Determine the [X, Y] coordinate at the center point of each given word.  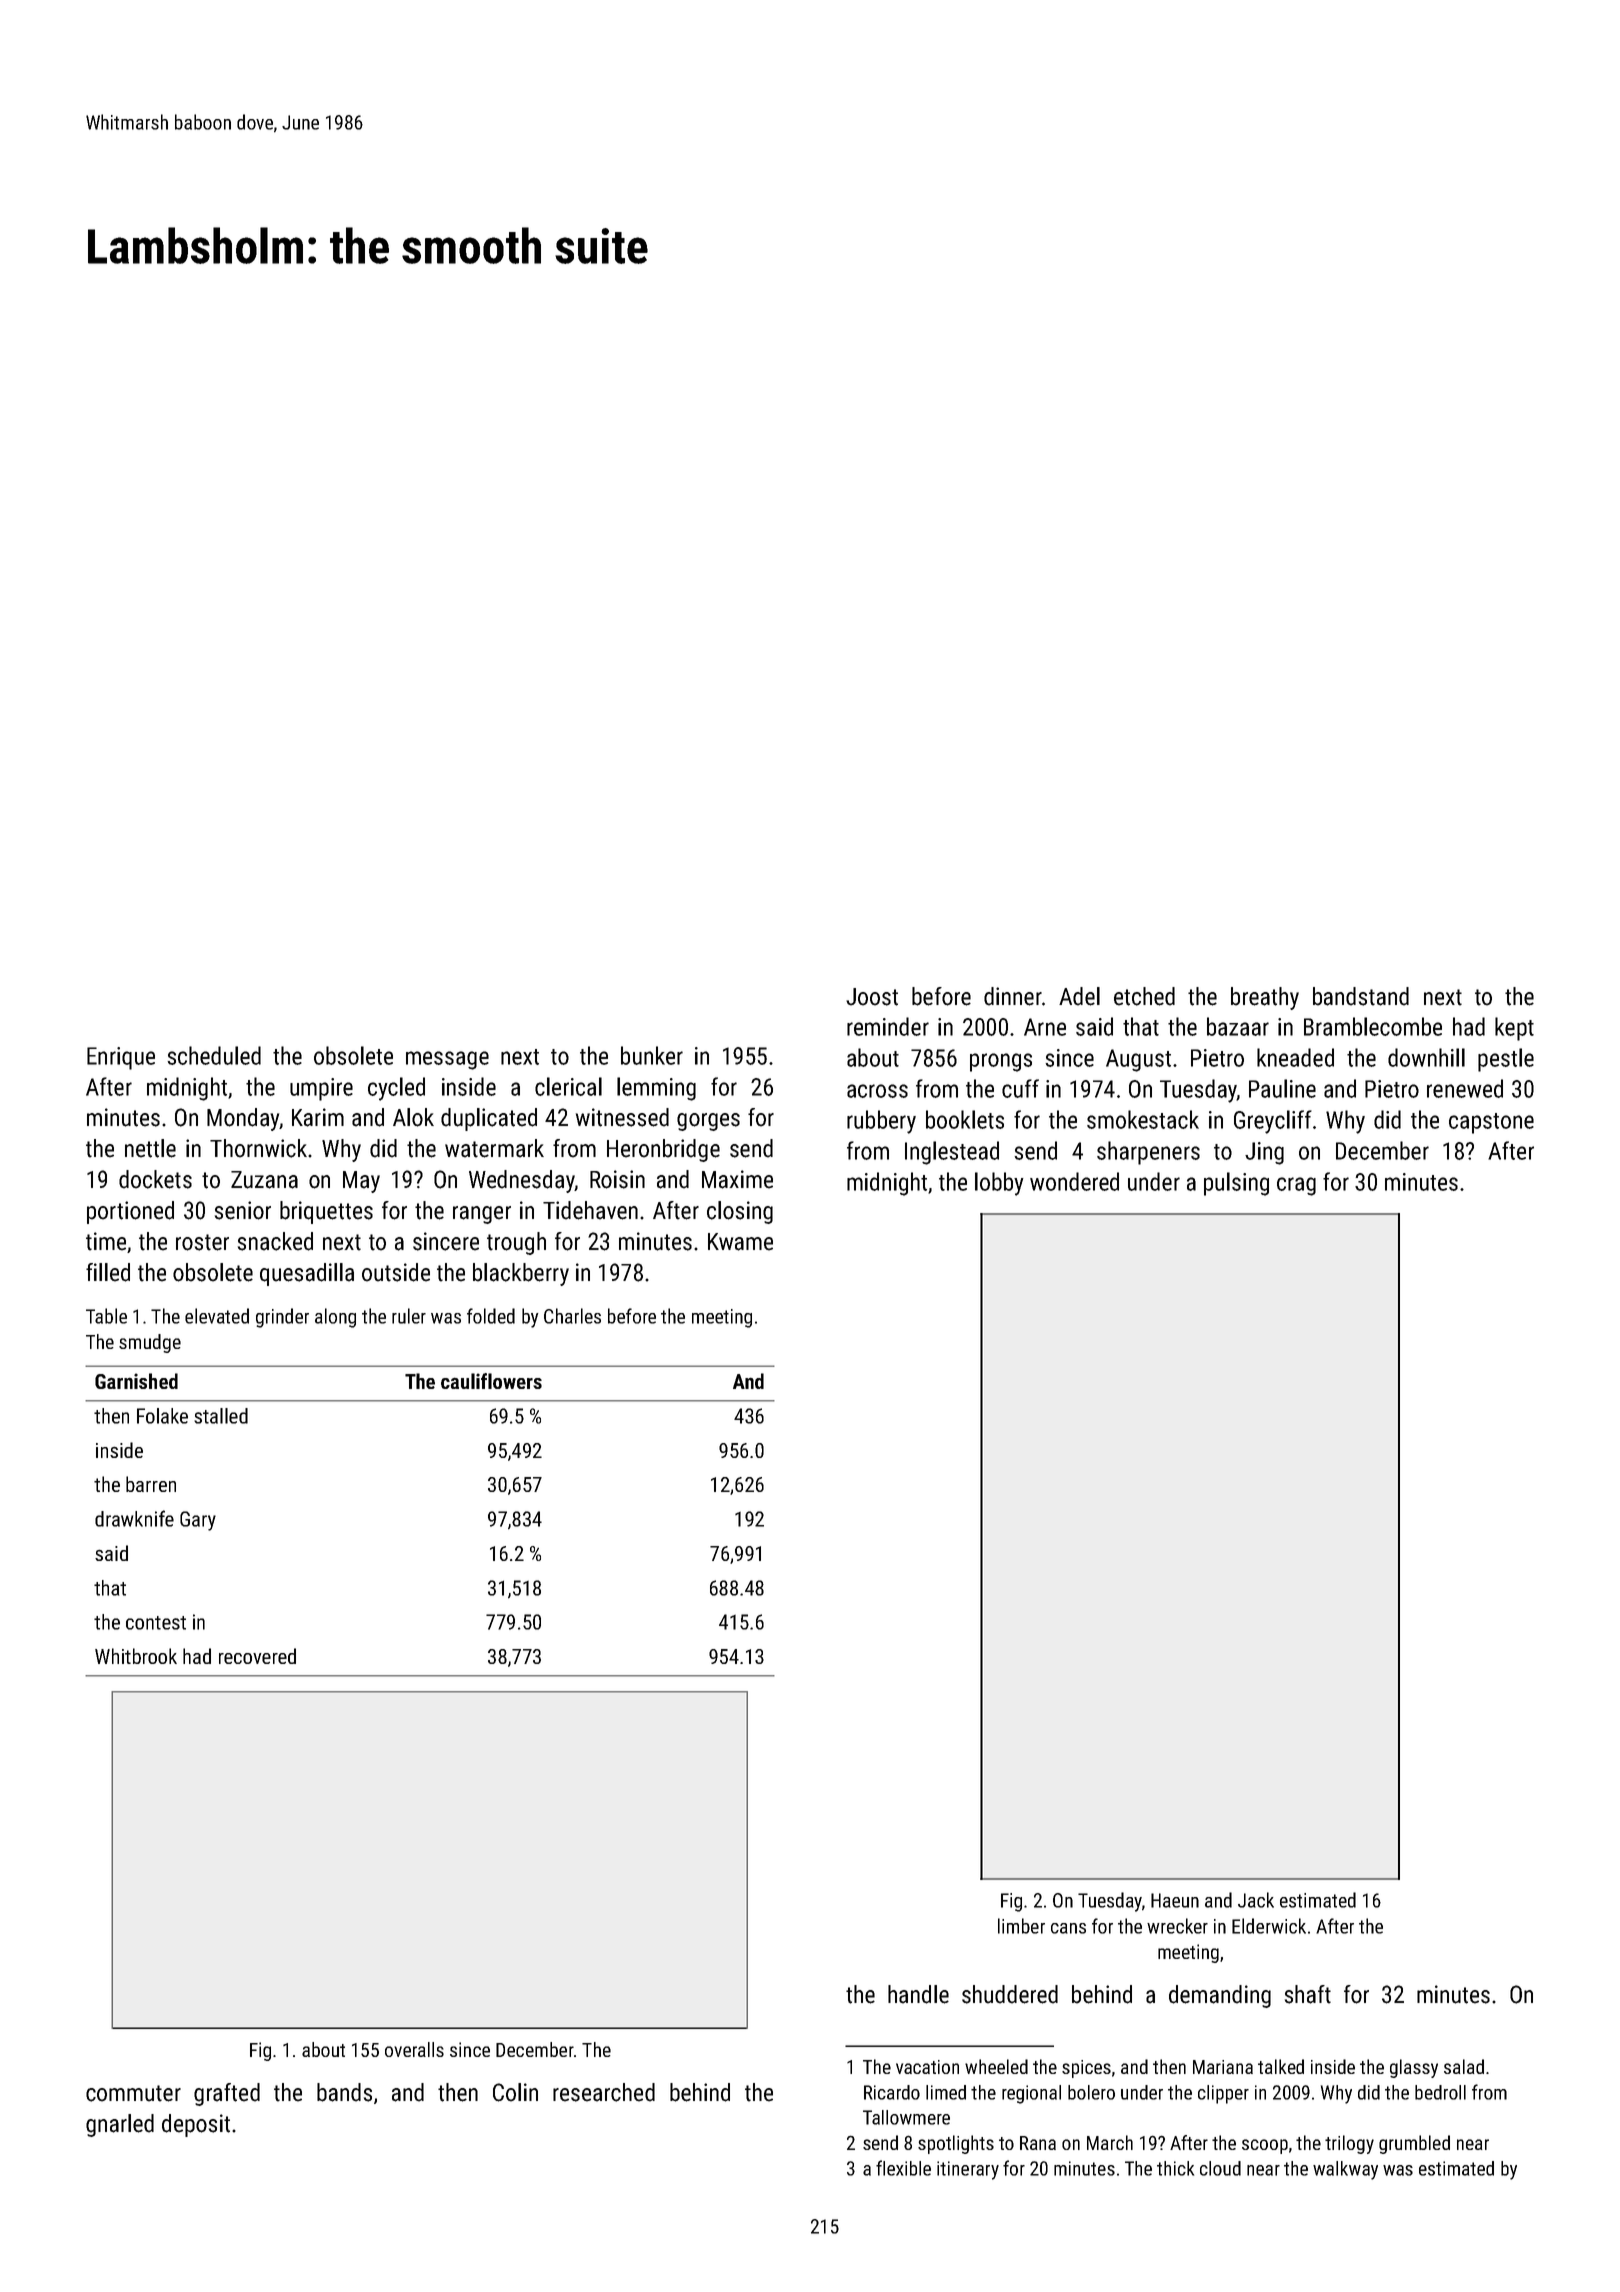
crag [1296, 1186]
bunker [652, 1055]
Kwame [740, 1242]
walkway [1345, 2170]
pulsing [1236, 1184]
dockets [155, 1179]
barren [151, 1484]
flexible [903, 2168]
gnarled [120, 2125]
